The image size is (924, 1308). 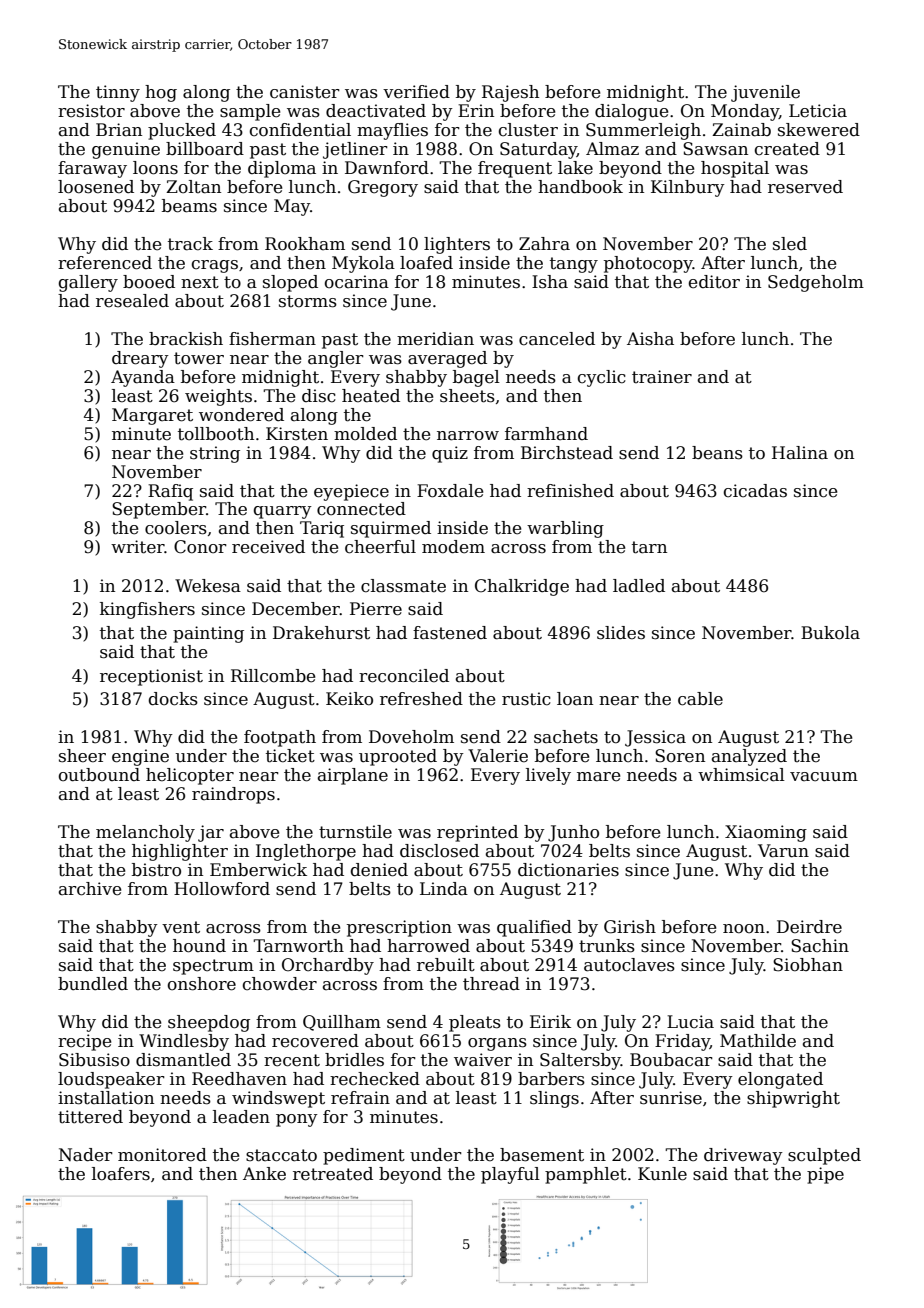 What do you see at coordinates (793, 1099) in the image?
I see `shipwright` at bounding box center [793, 1099].
